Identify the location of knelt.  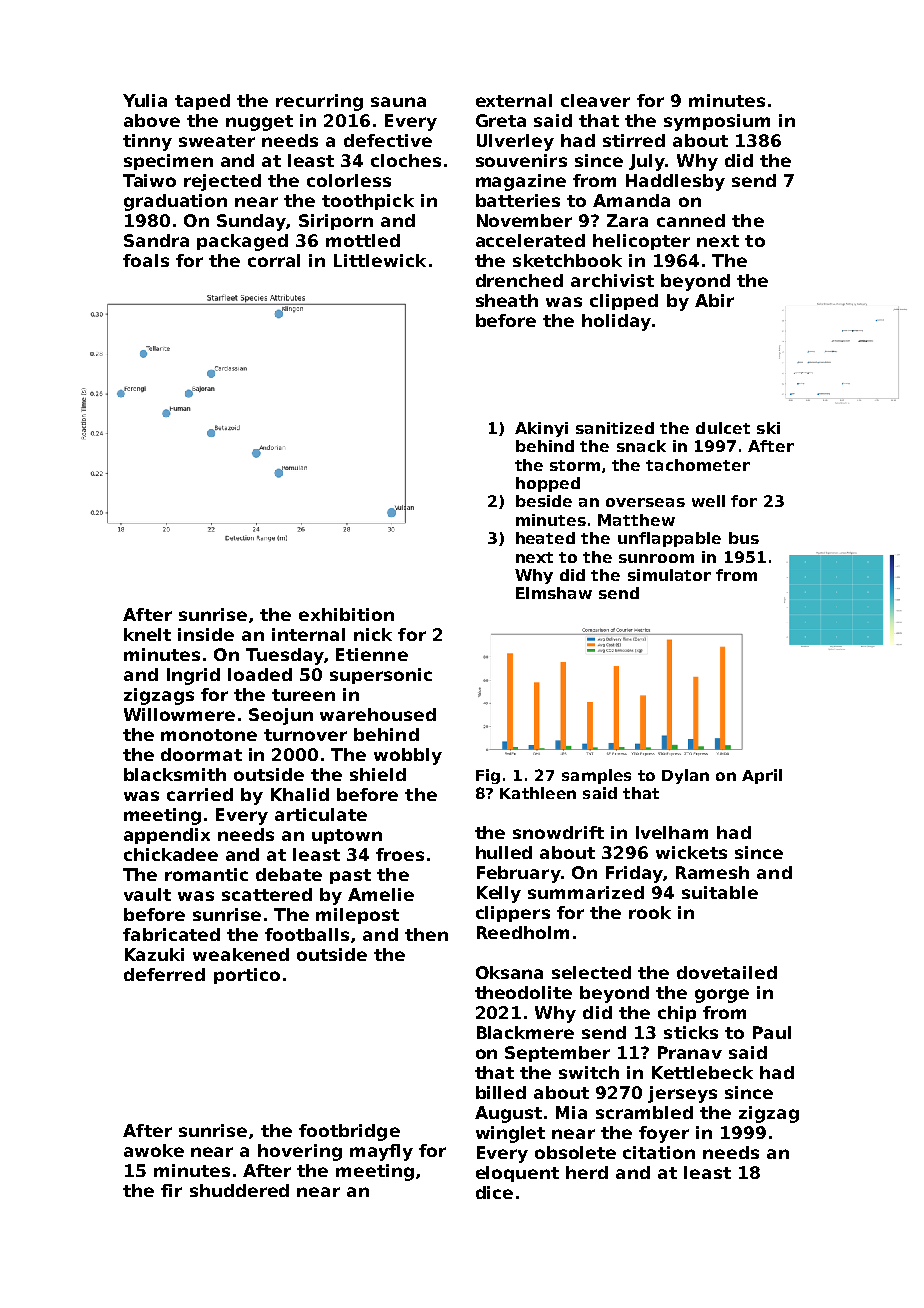
(147, 634).
